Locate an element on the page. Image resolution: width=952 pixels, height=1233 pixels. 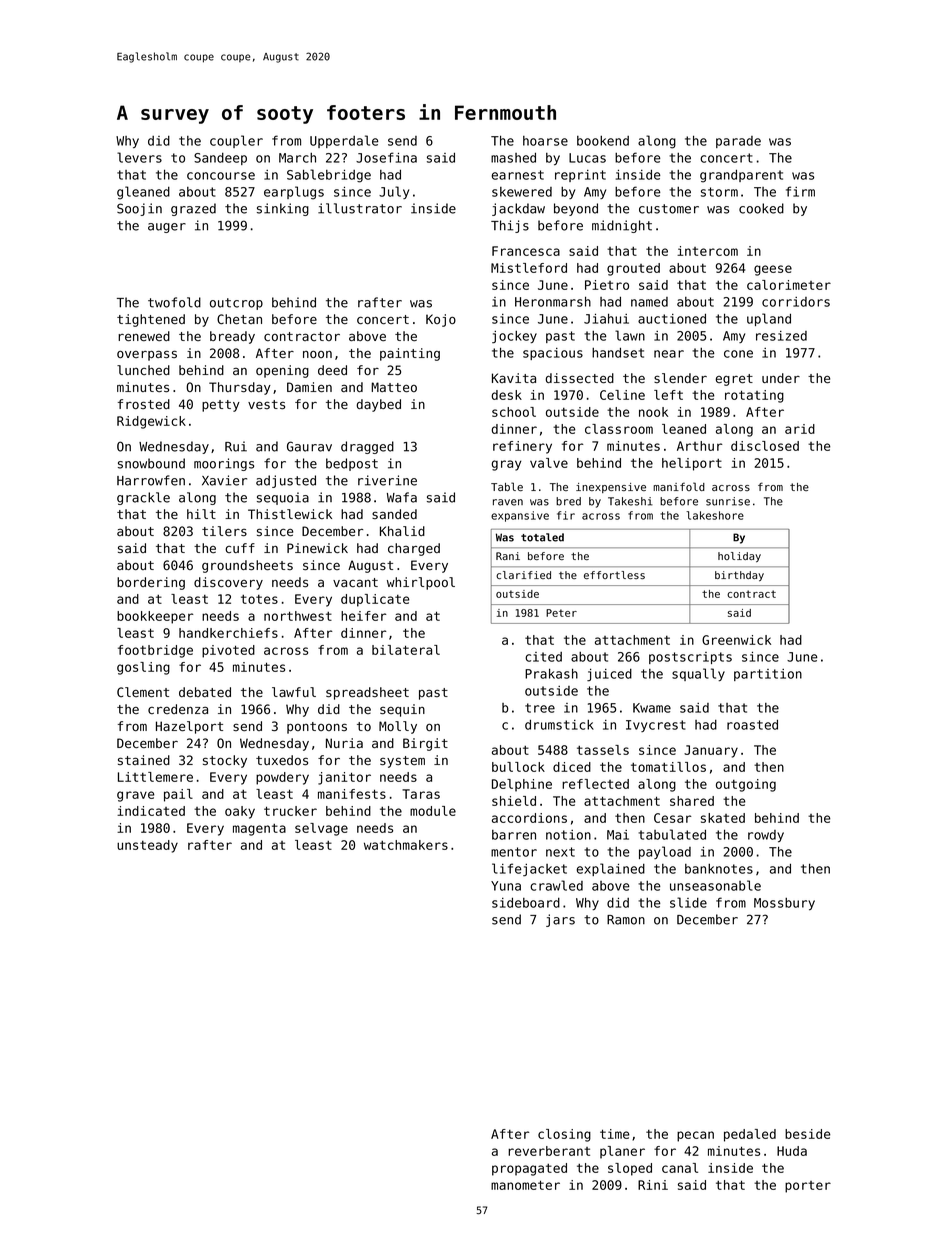
totes is located at coordinates (259, 599).
